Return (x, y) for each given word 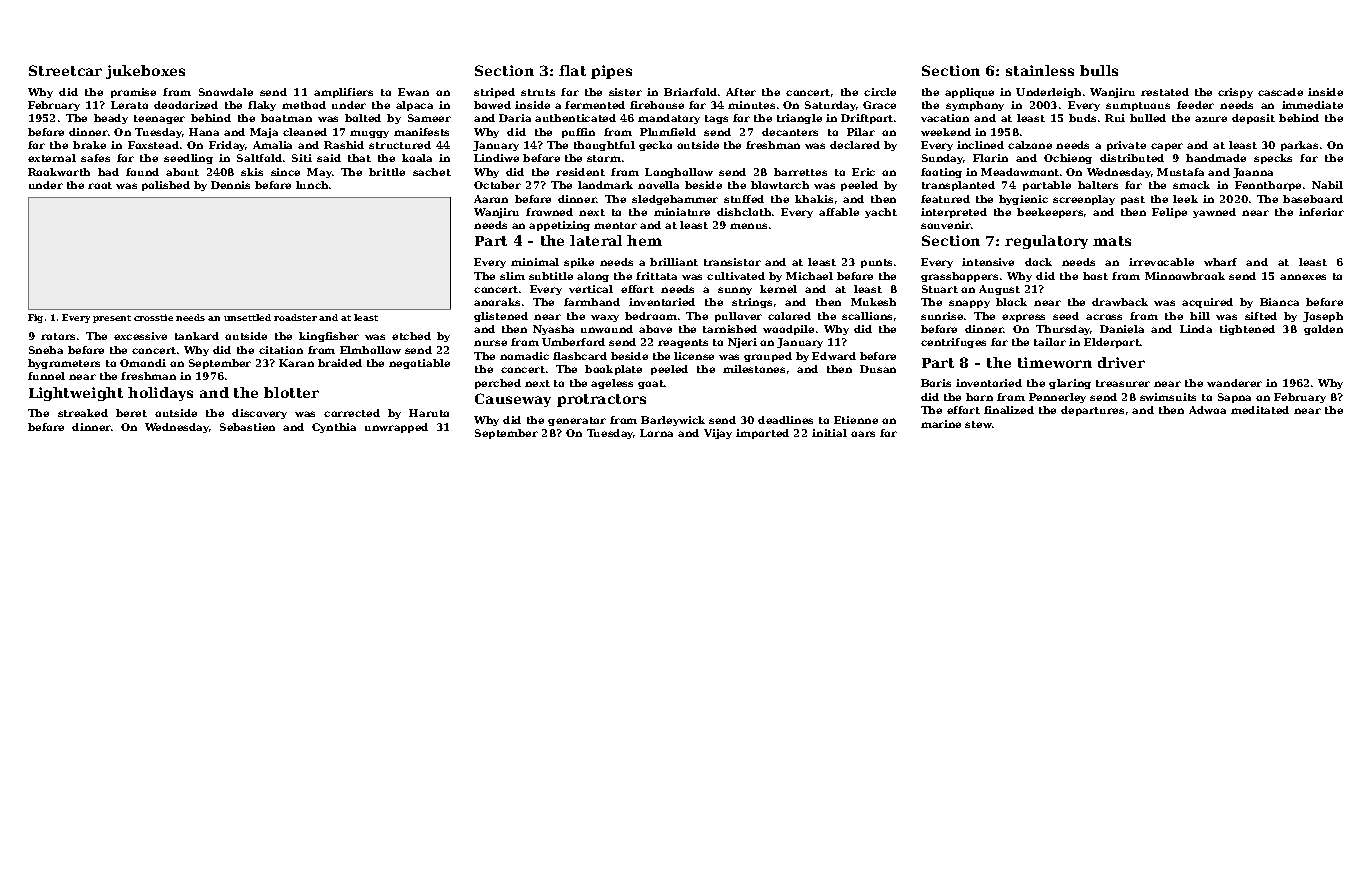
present (112, 319)
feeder (1195, 105)
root (100, 185)
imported (762, 434)
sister (625, 92)
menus (748, 226)
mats (1112, 241)
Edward (834, 356)
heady (111, 119)
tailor (1050, 342)
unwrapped (396, 428)
